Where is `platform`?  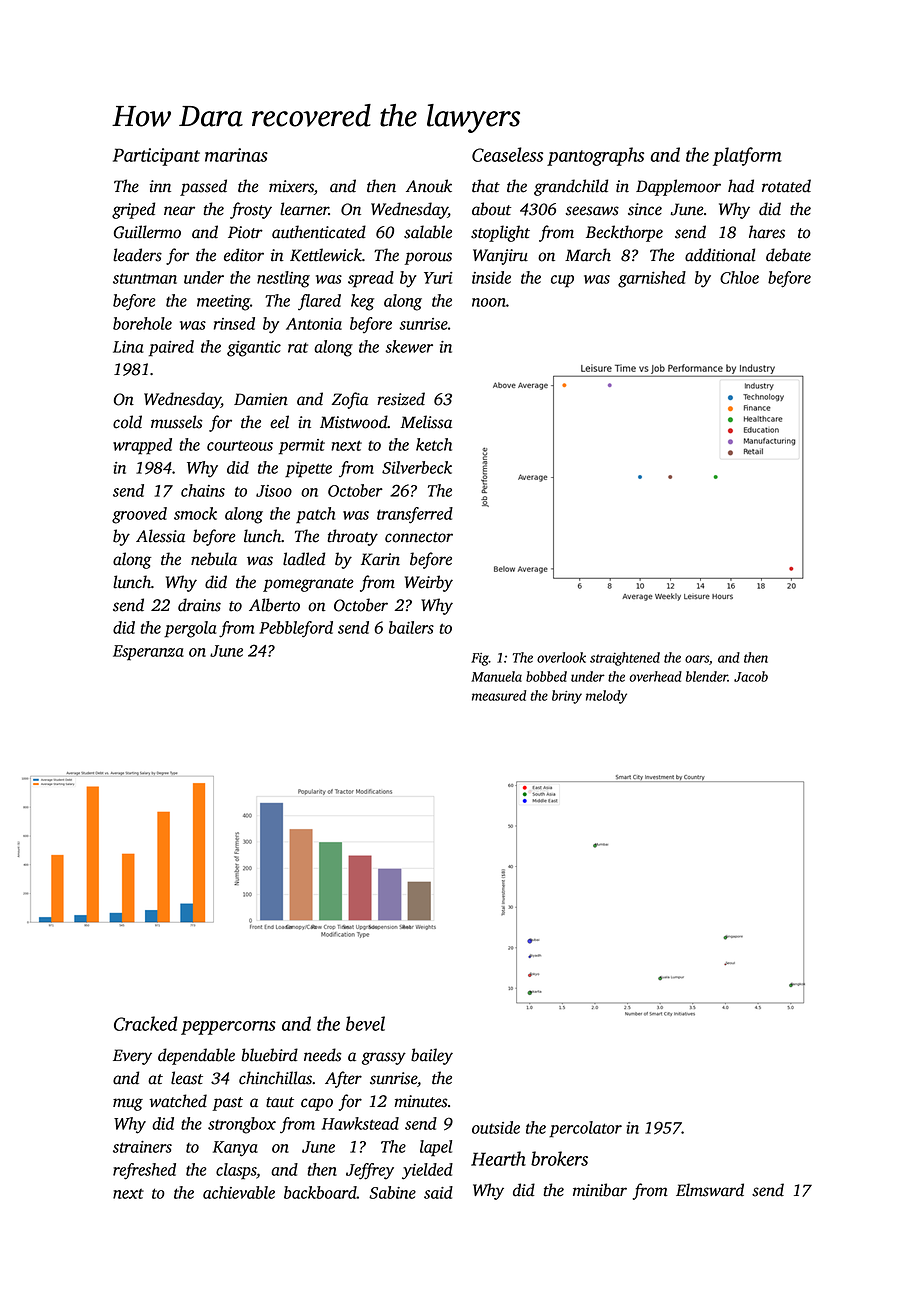
platform is located at coordinates (747, 156).
